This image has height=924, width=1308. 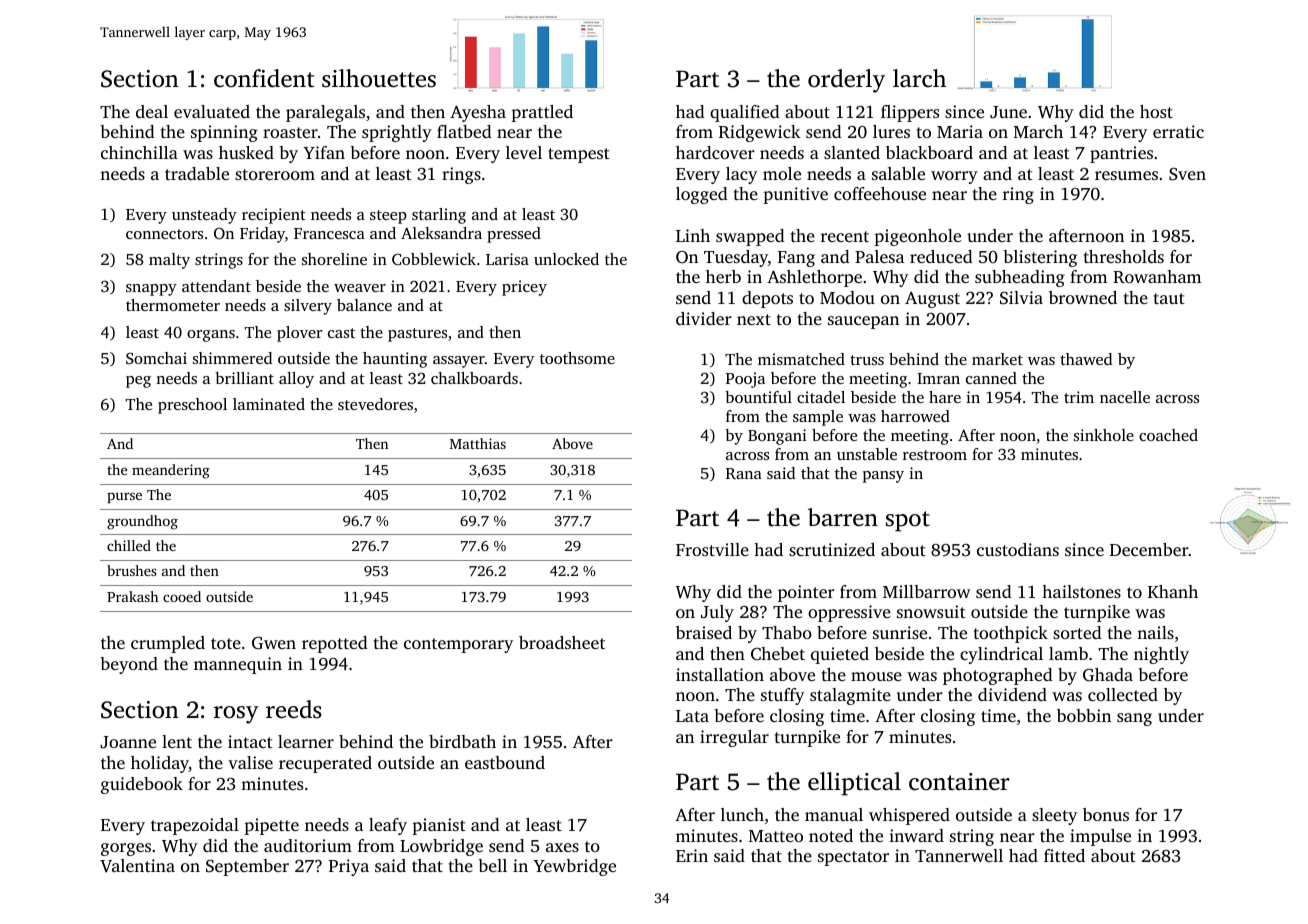 What do you see at coordinates (1077, 632) in the image?
I see `sorted` at bounding box center [1077, 632].
